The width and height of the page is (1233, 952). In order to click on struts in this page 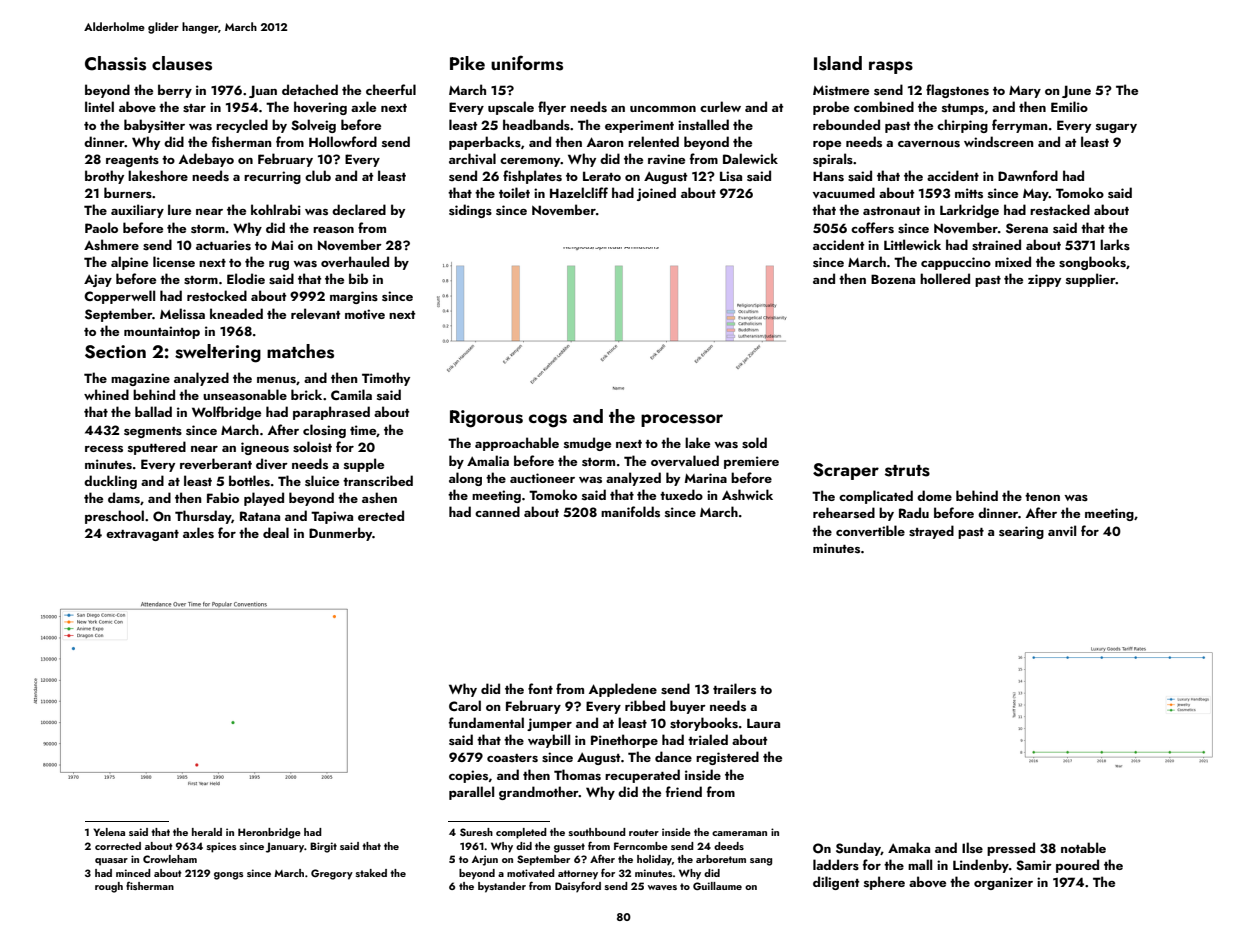, I will do `click(907, 471)`.
